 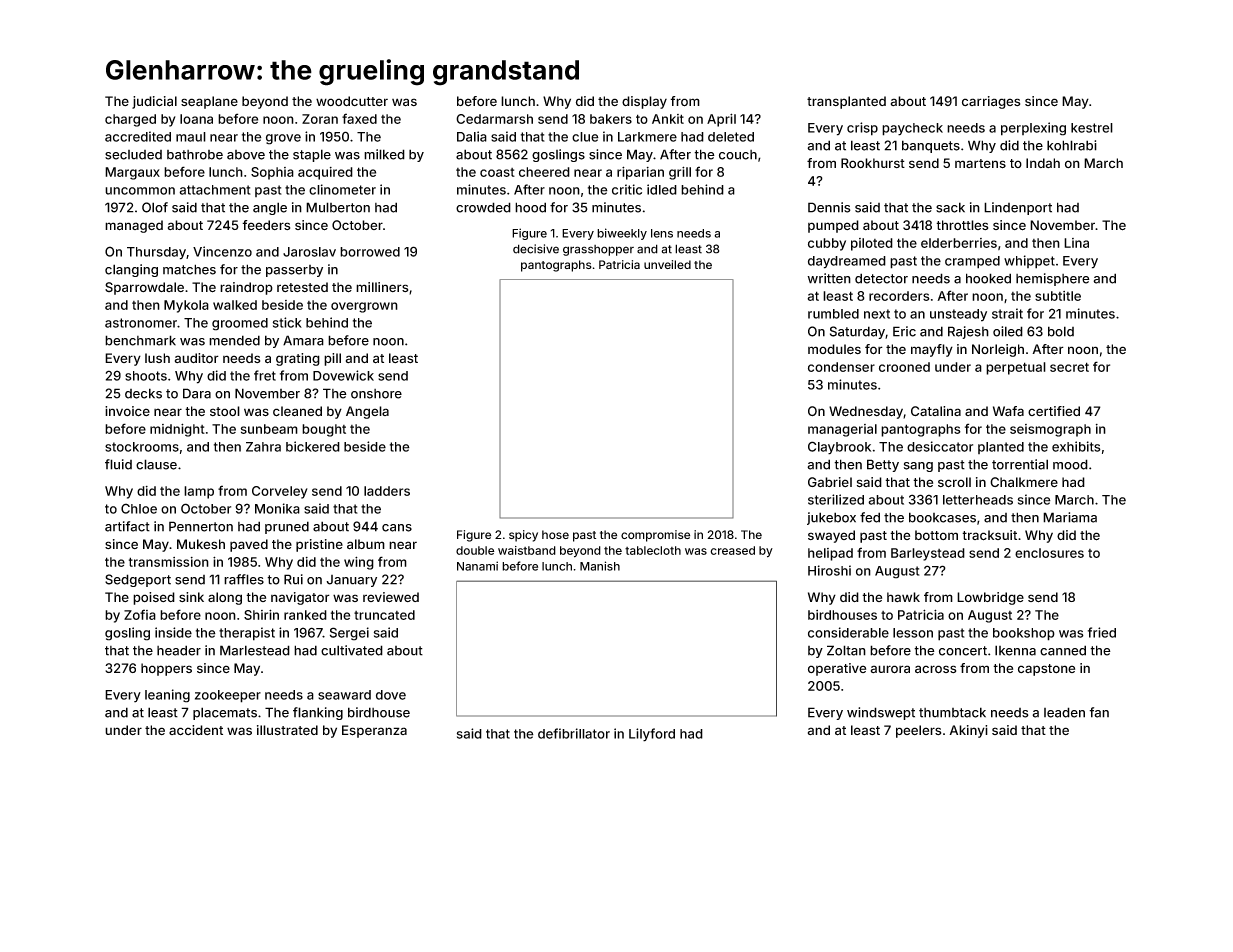 What do you see at coordinates (344, 695) in the document?
I see `seaward` at bounding box center [344, 695].
